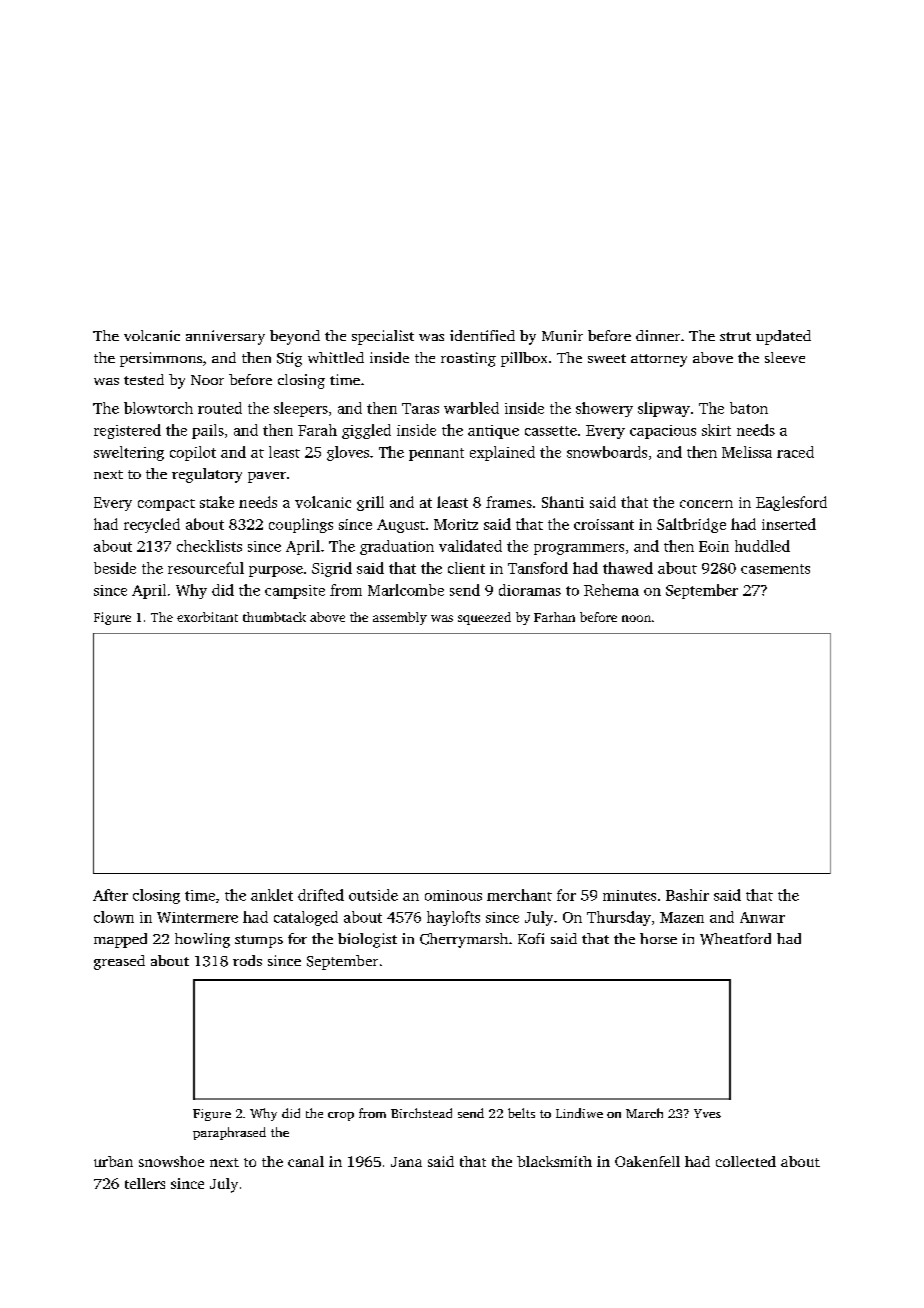 The height and width of the document is (1308, 924). I want to click on Bashir, so click(687, 895).
